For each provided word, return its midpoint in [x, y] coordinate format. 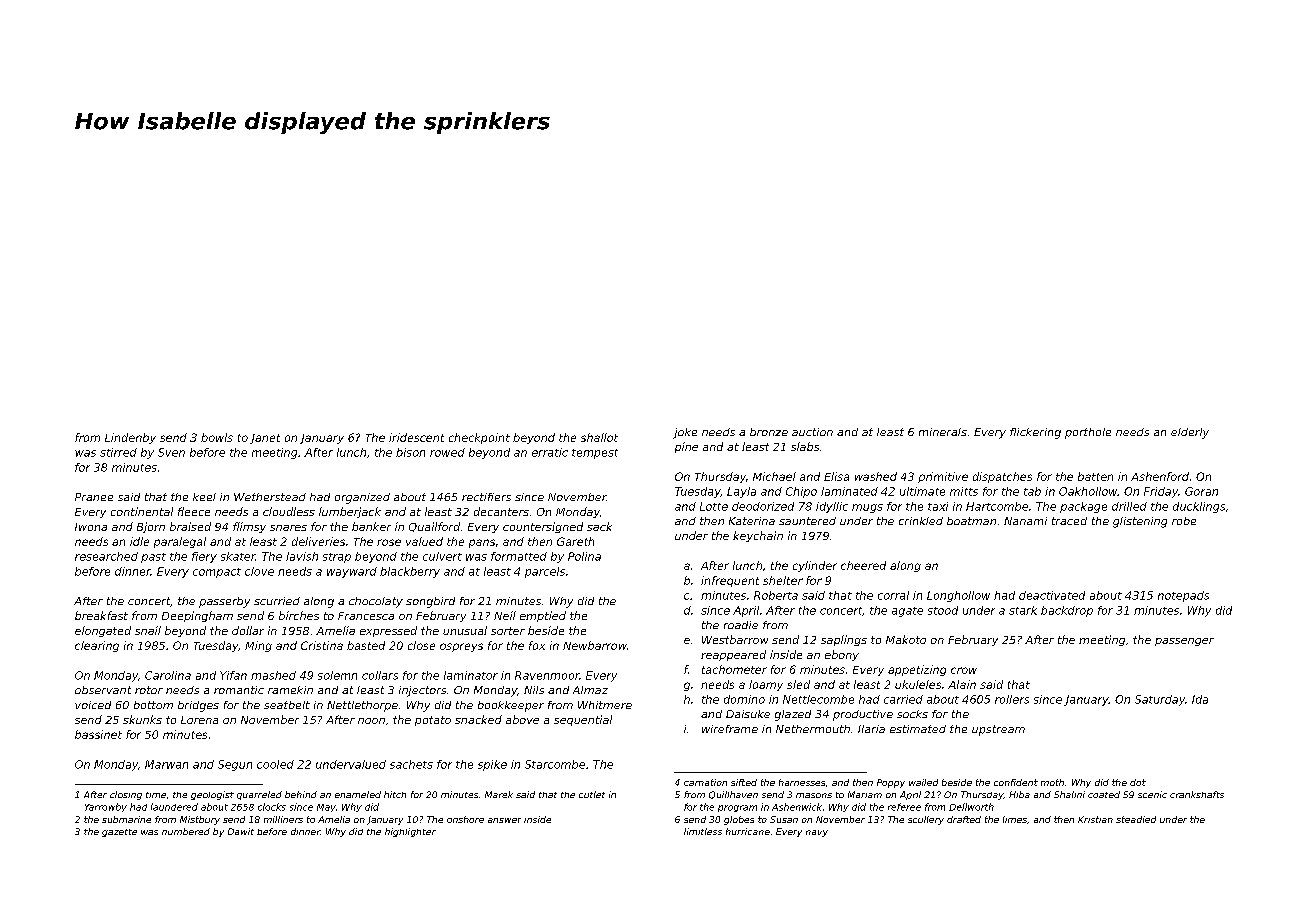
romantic [239, 690]
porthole [1088, 433]
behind [301, 794]
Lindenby [130, 438]
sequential [583, 720]
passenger [1184, 642]
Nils [534, 690]
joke [685, 433]
